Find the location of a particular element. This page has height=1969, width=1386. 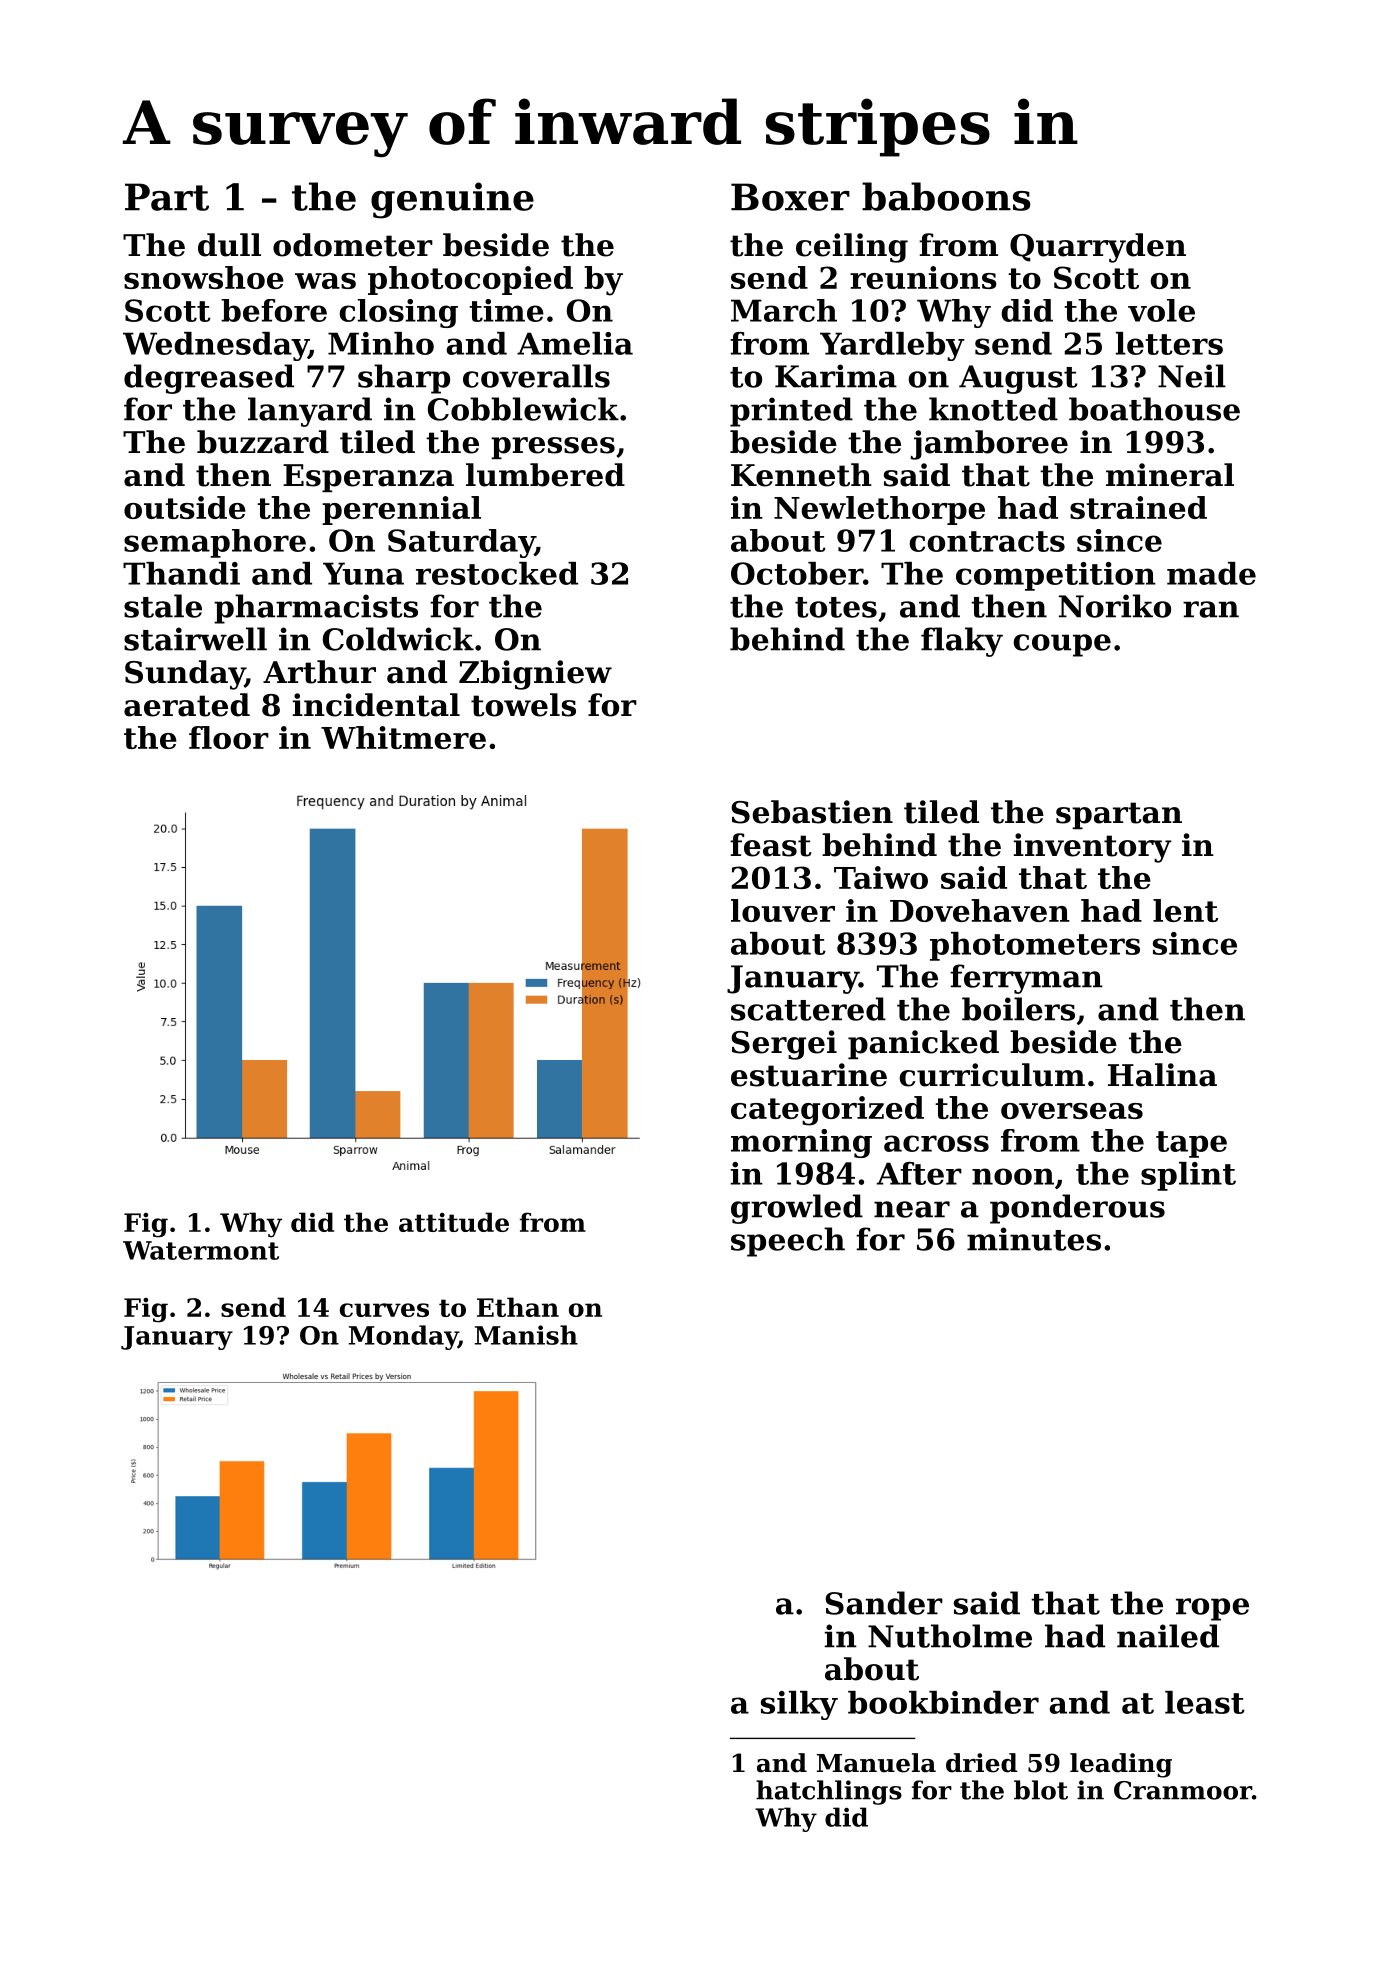

Sander is located at coordinates (884, 1603).
